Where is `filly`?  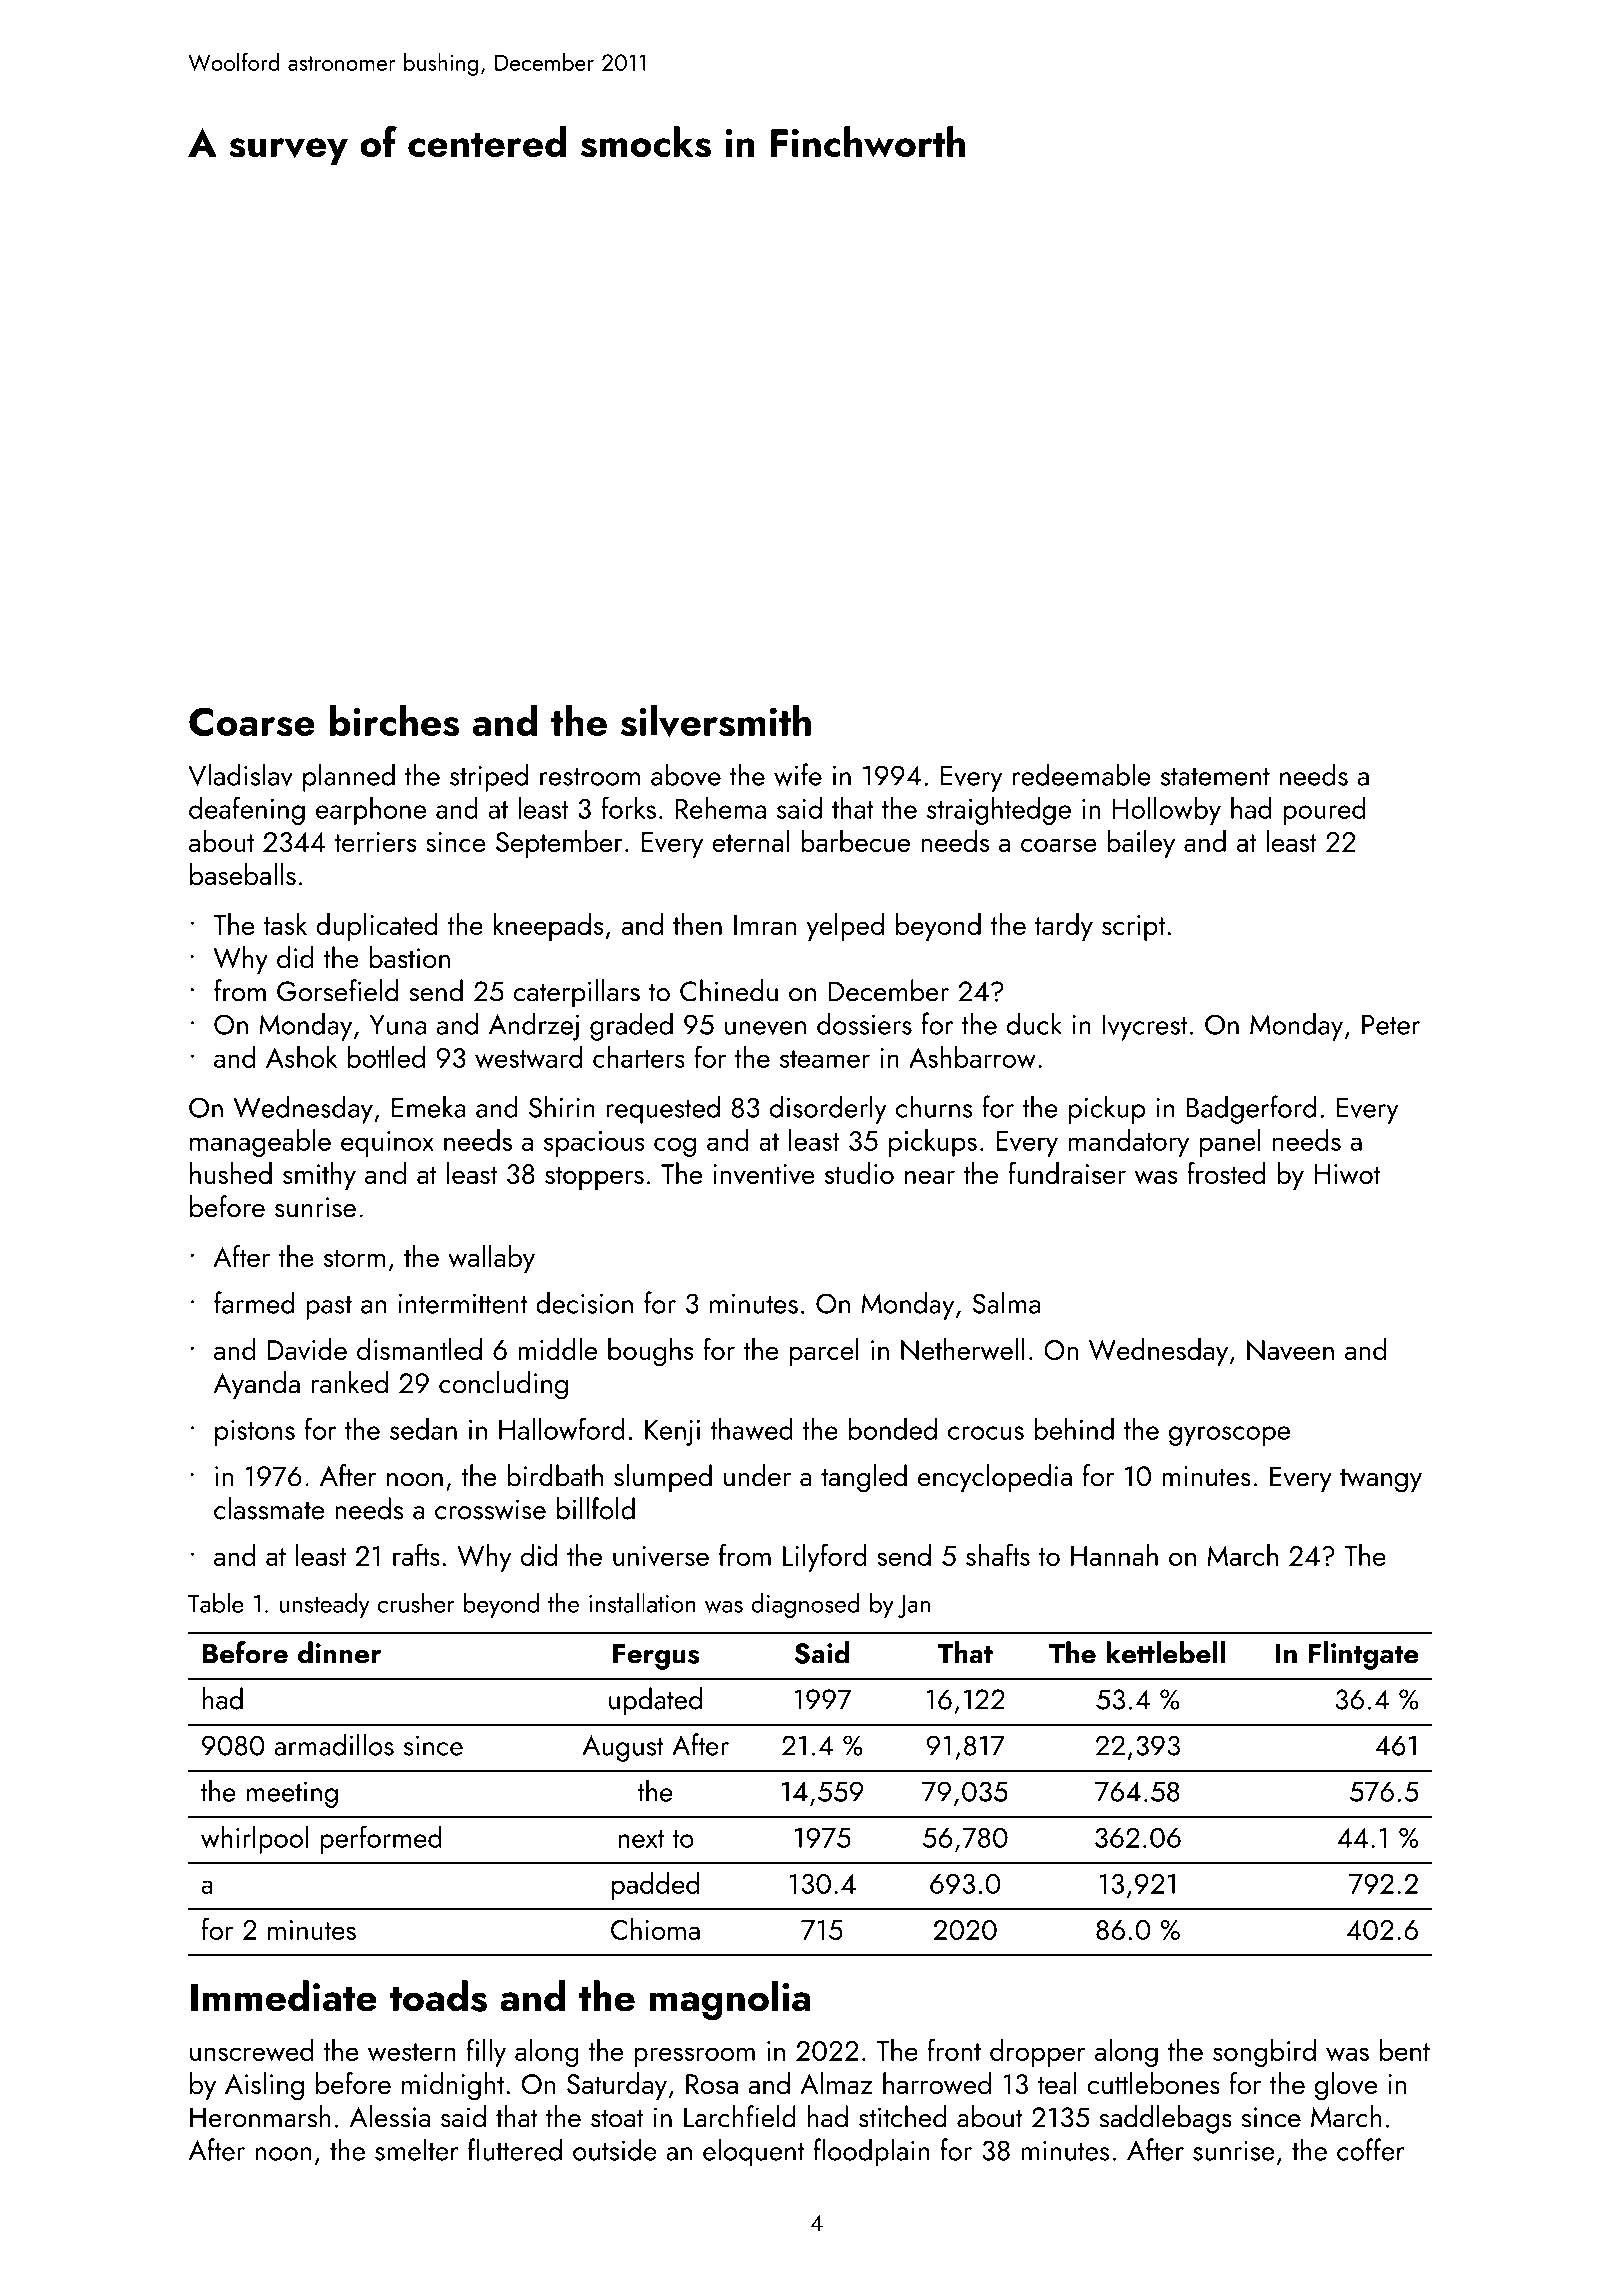
filly is located at coordinates (486, 2052).
